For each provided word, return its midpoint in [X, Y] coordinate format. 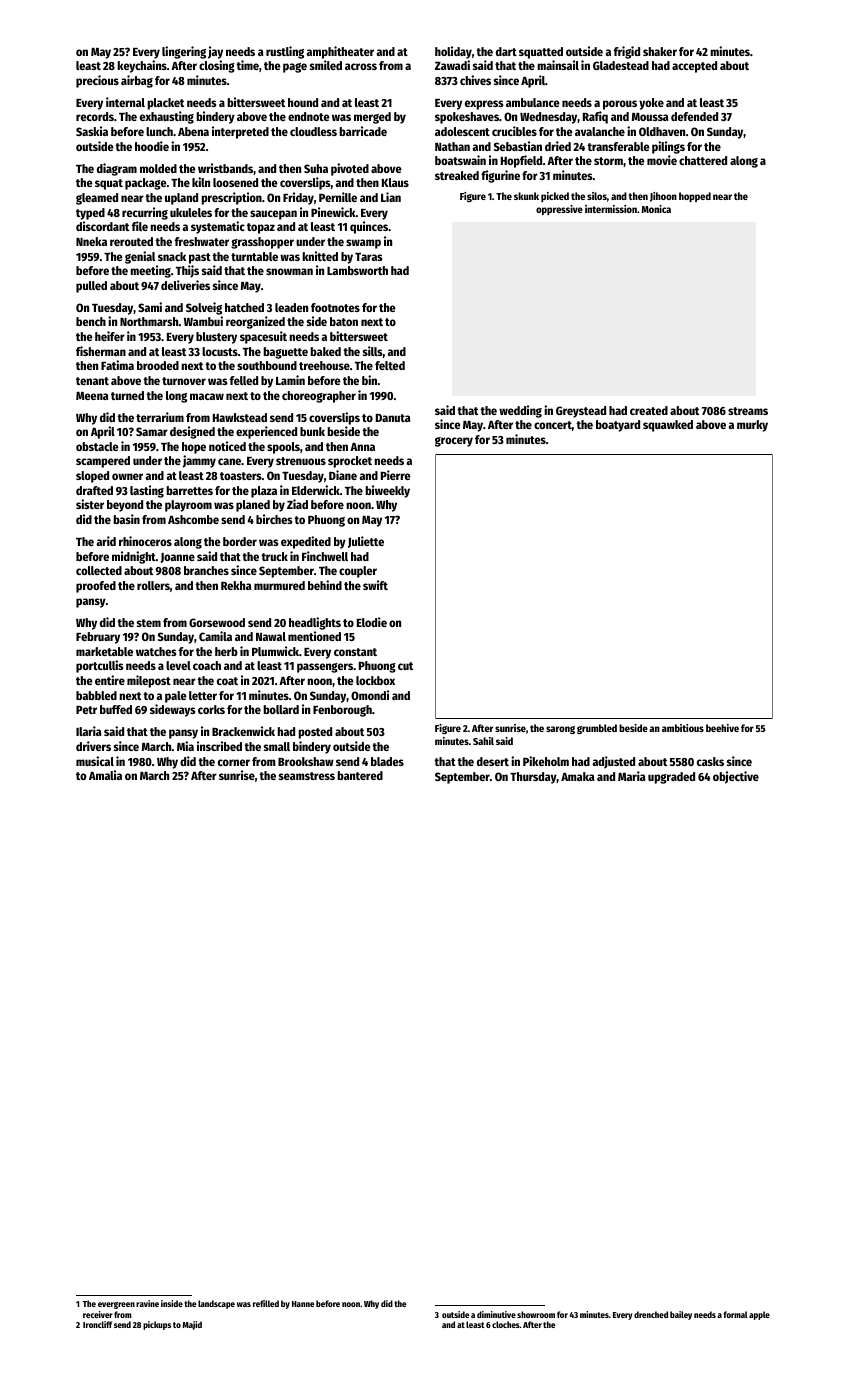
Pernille [338, 197]
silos [597, 196]
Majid [192, 1325]
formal [735, 1314]
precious [97, 81]
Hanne [303, 1304]
